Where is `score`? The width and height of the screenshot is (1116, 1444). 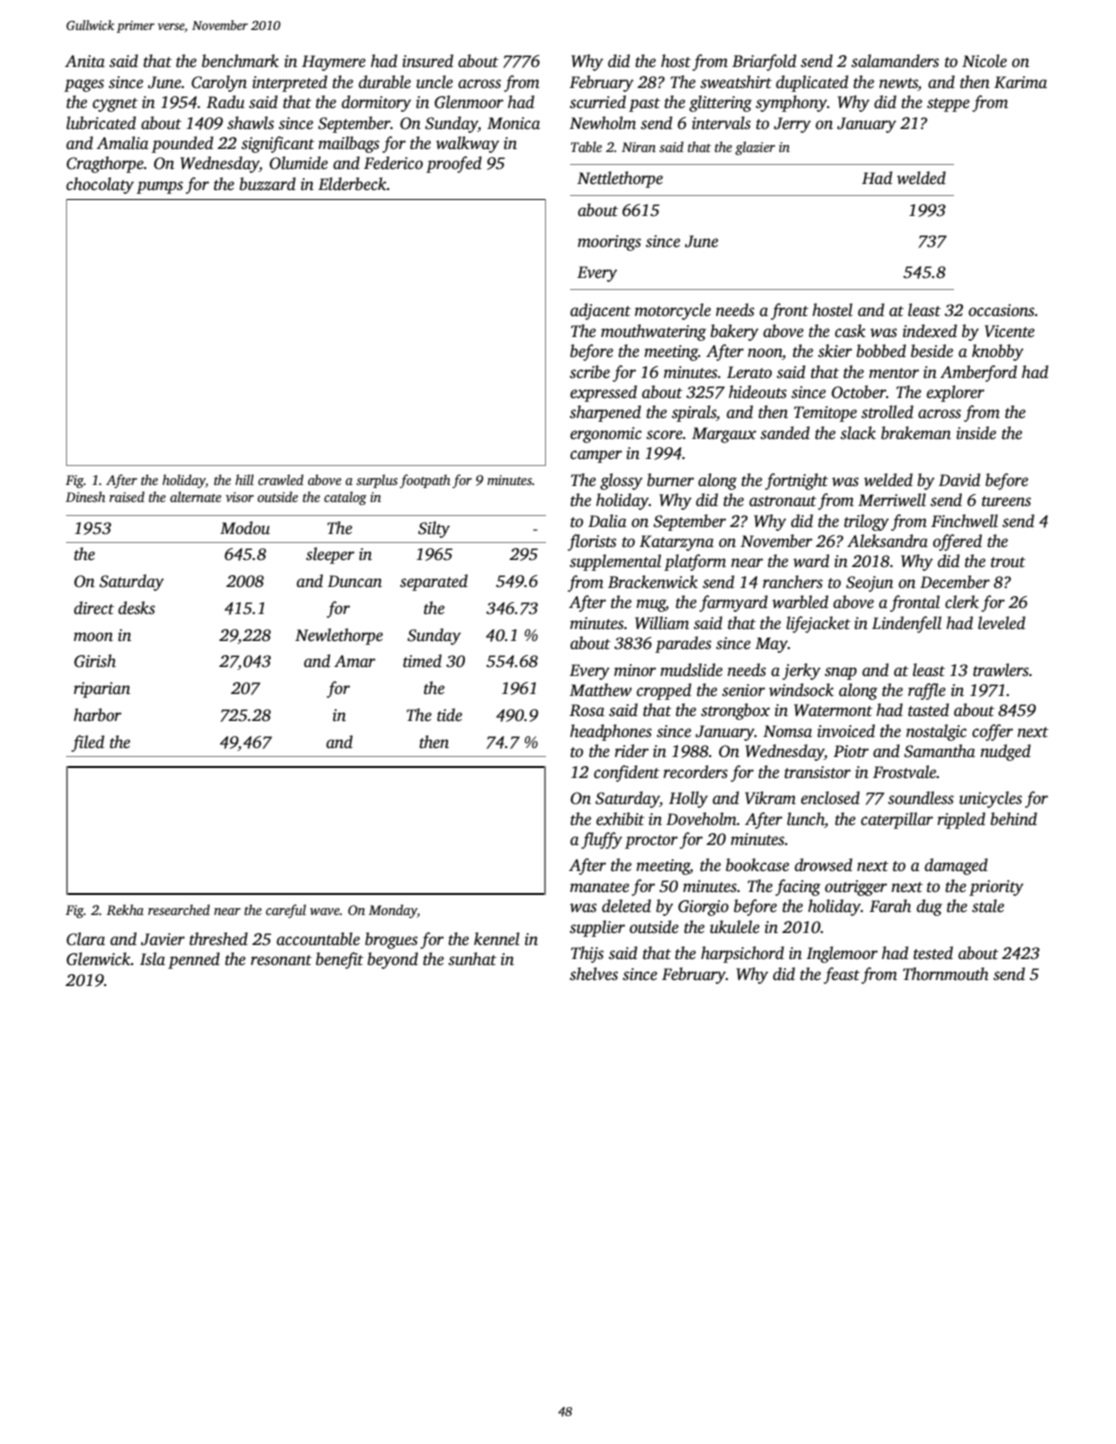
score is located at coordinates (664, 435).
